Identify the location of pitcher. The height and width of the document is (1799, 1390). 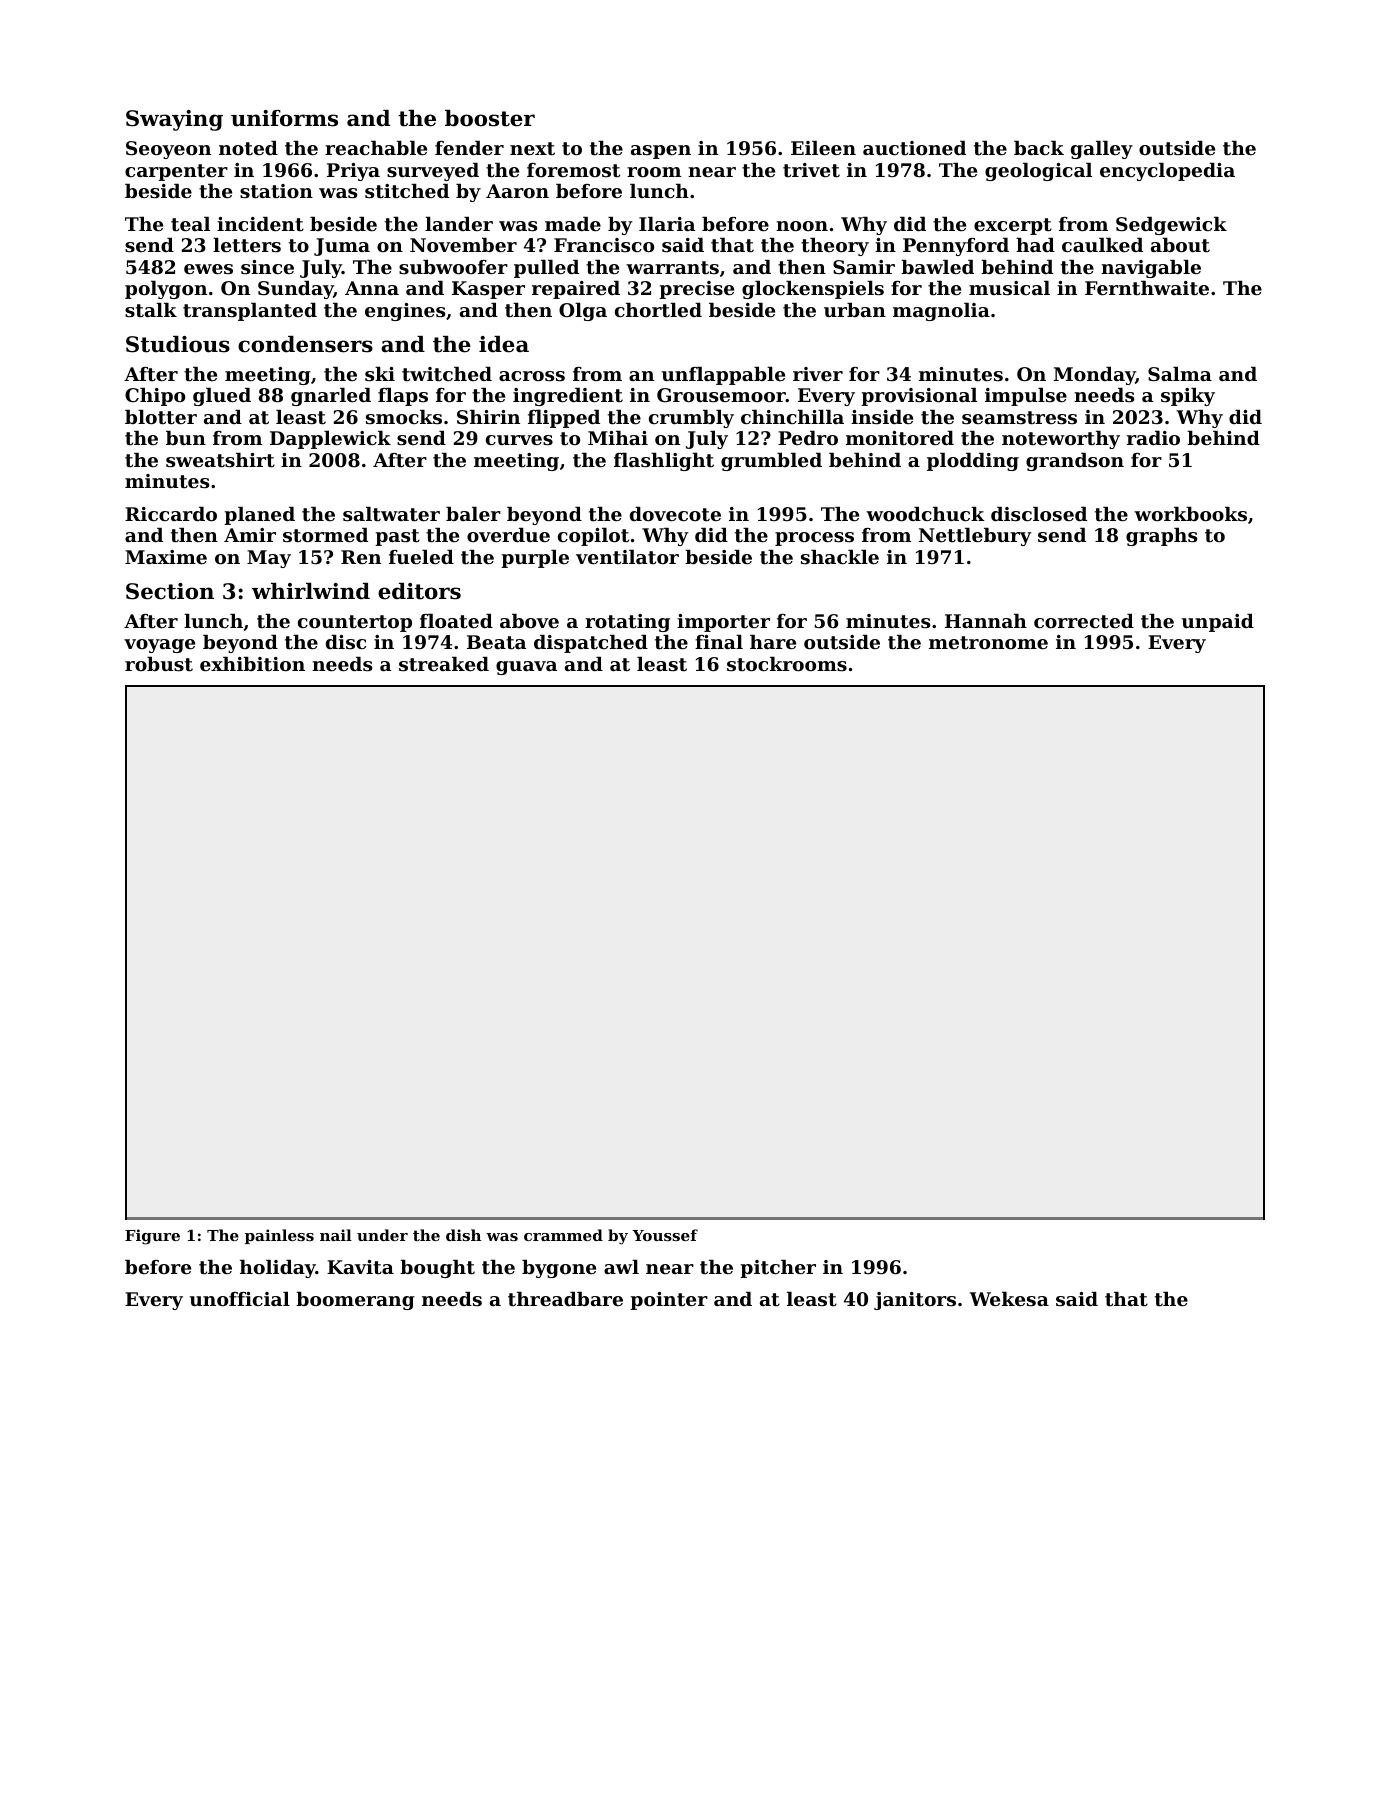
(778, 1269).
